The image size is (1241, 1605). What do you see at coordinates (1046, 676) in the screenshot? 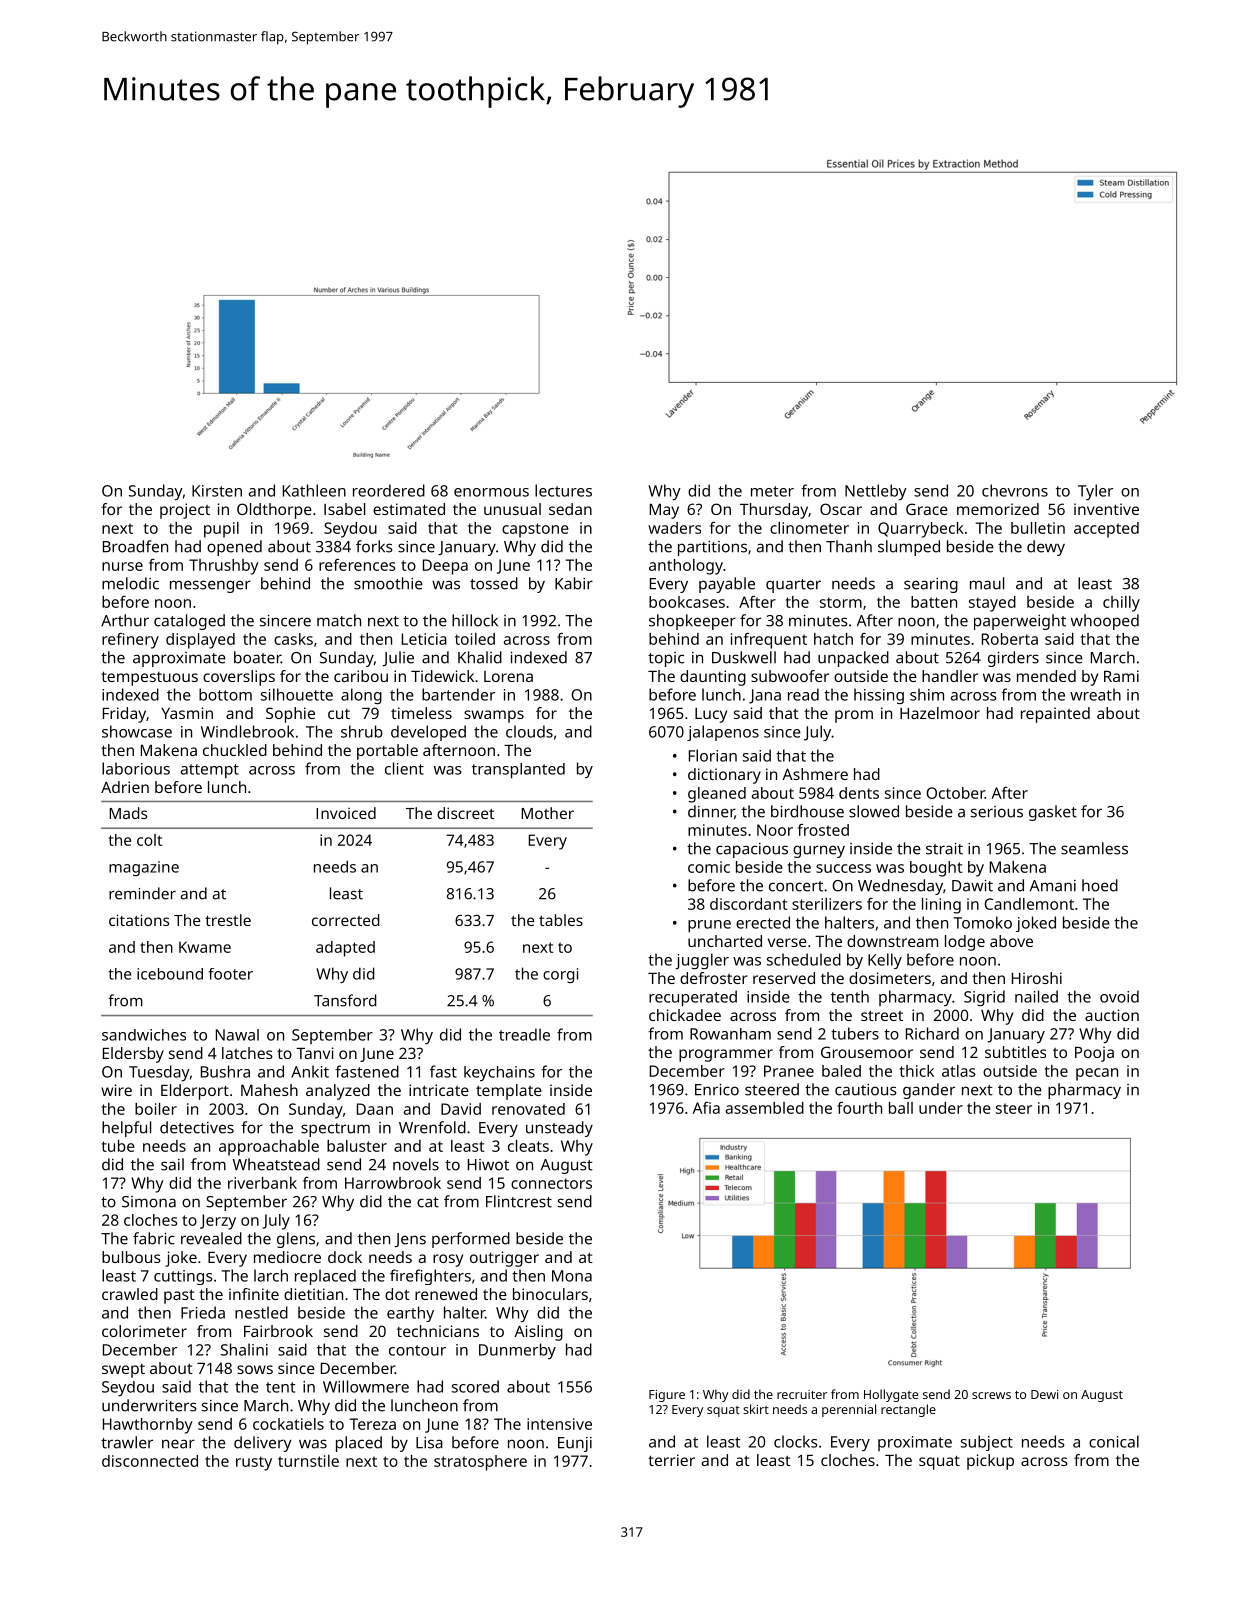
I see `mended` at bounding box center [1046, 676].
